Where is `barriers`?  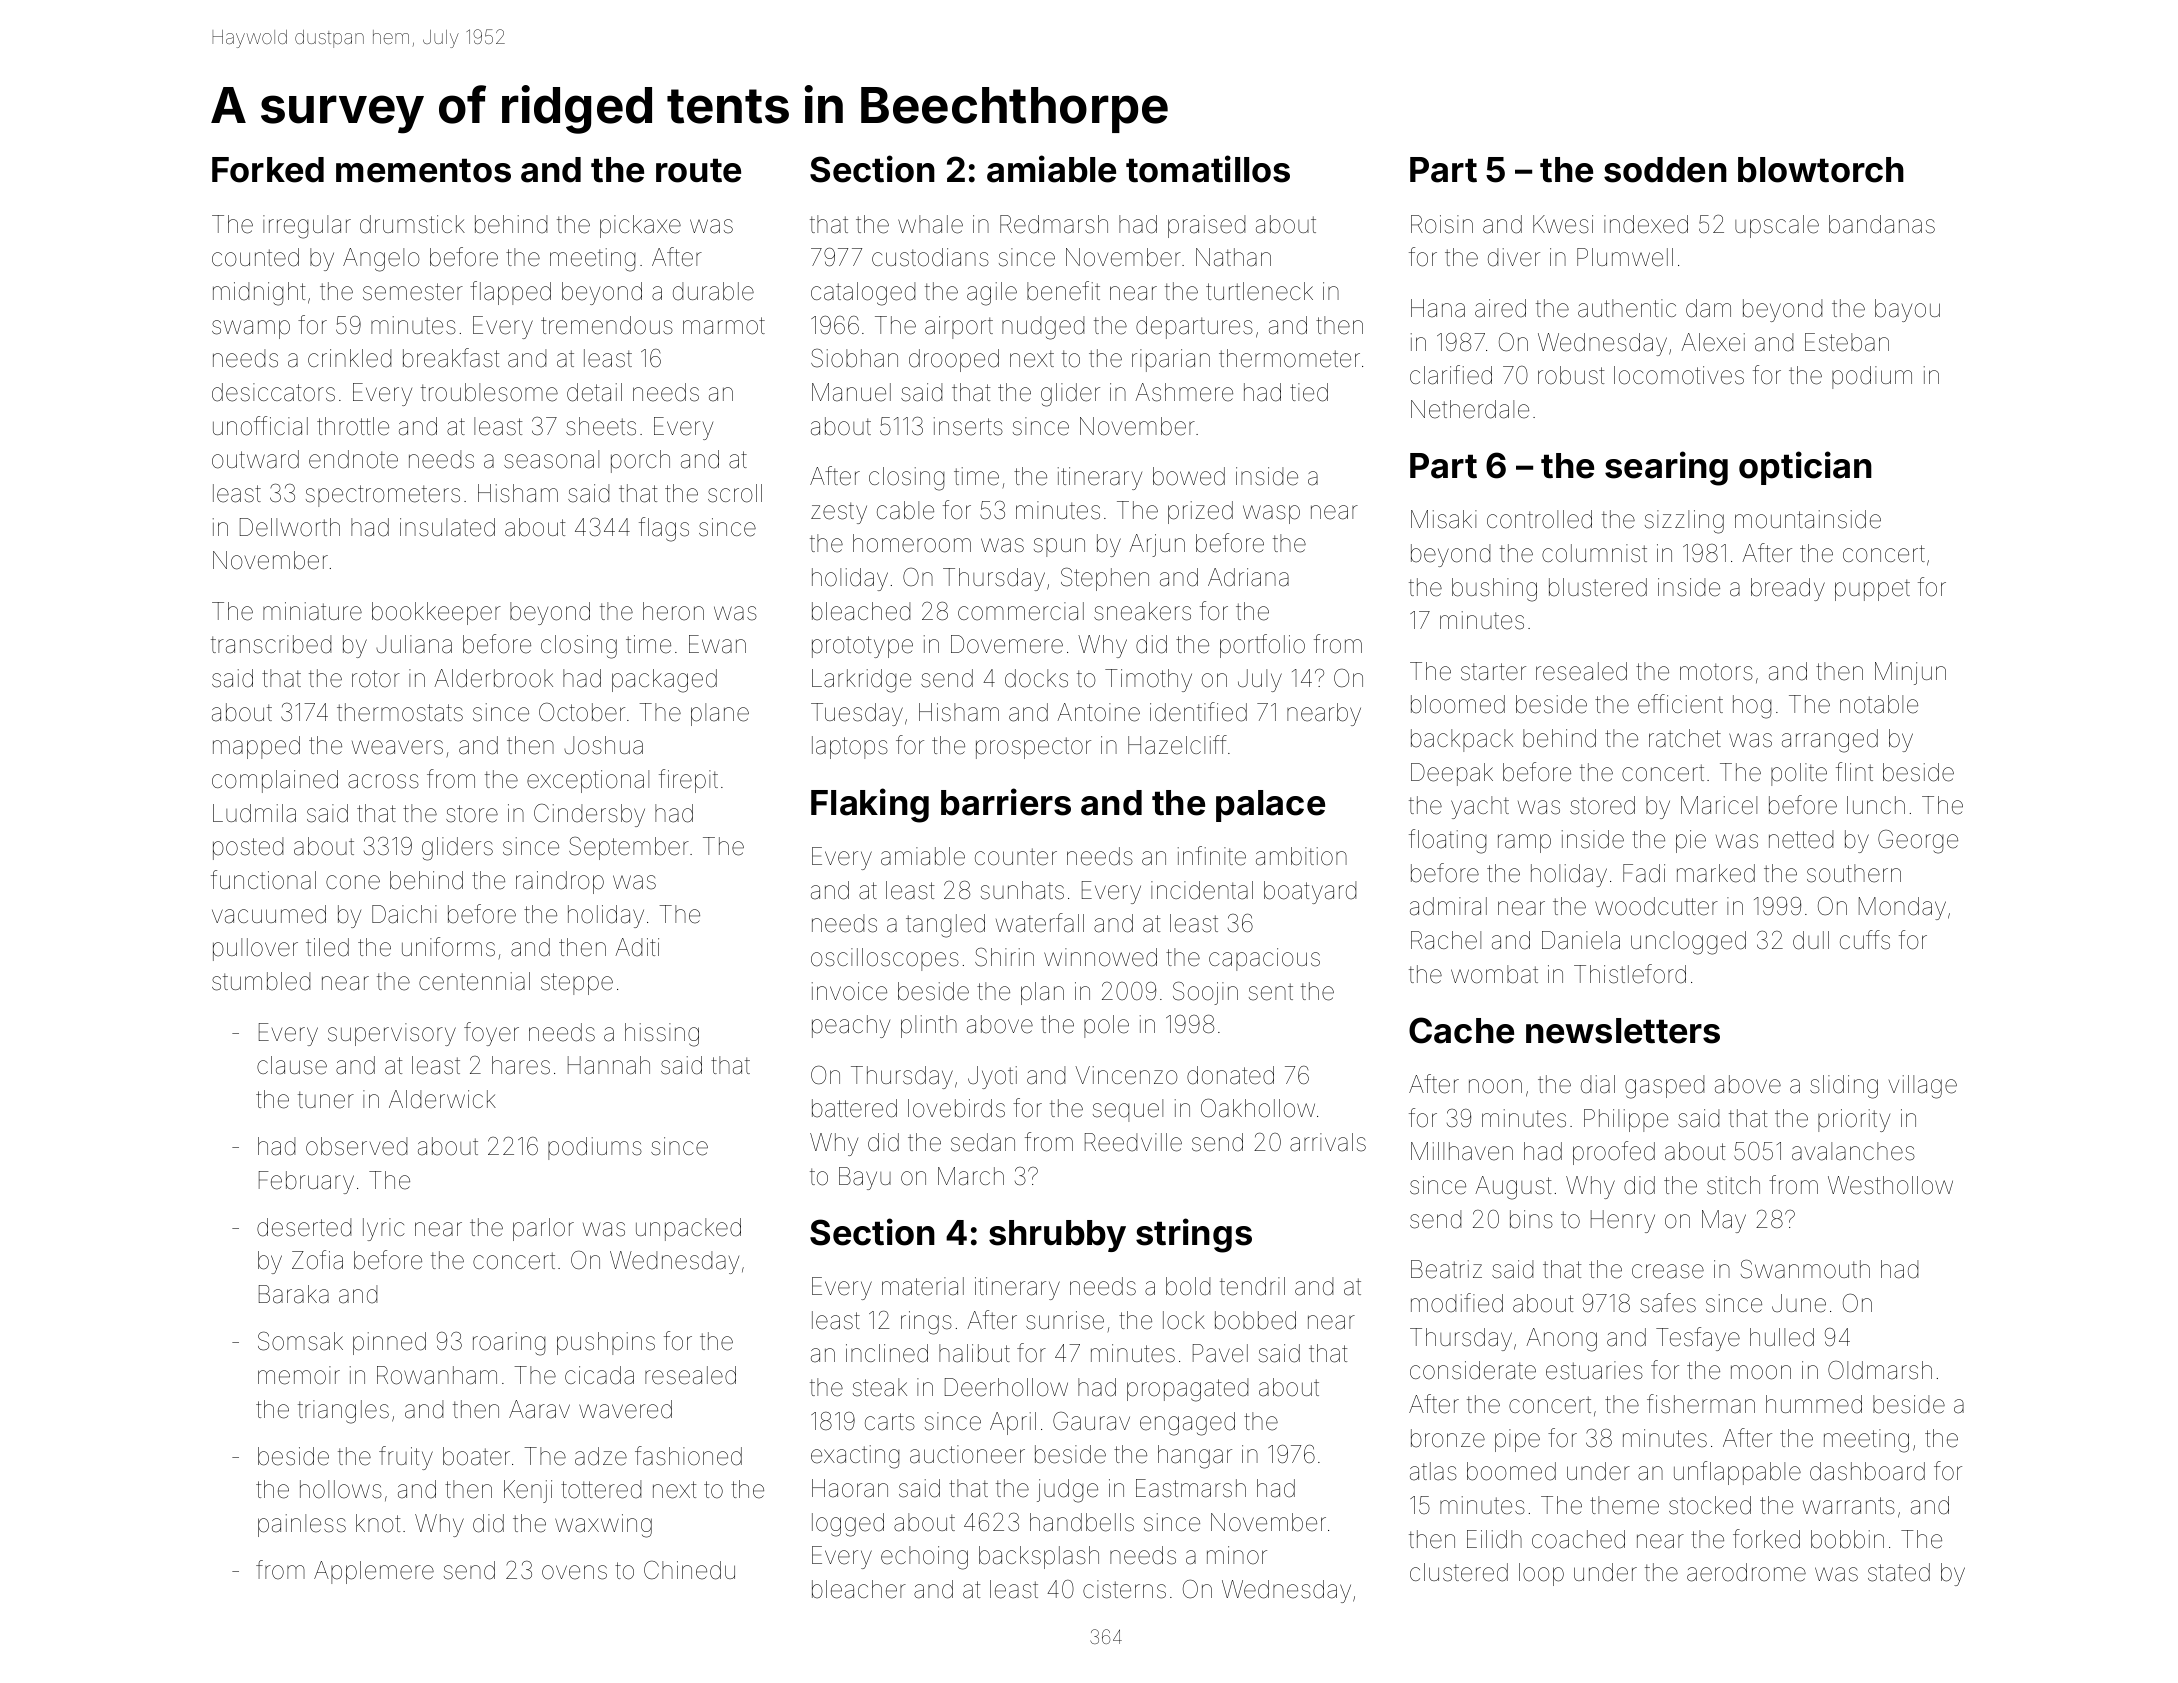
barriers is located at coordinates (1006, 802).
